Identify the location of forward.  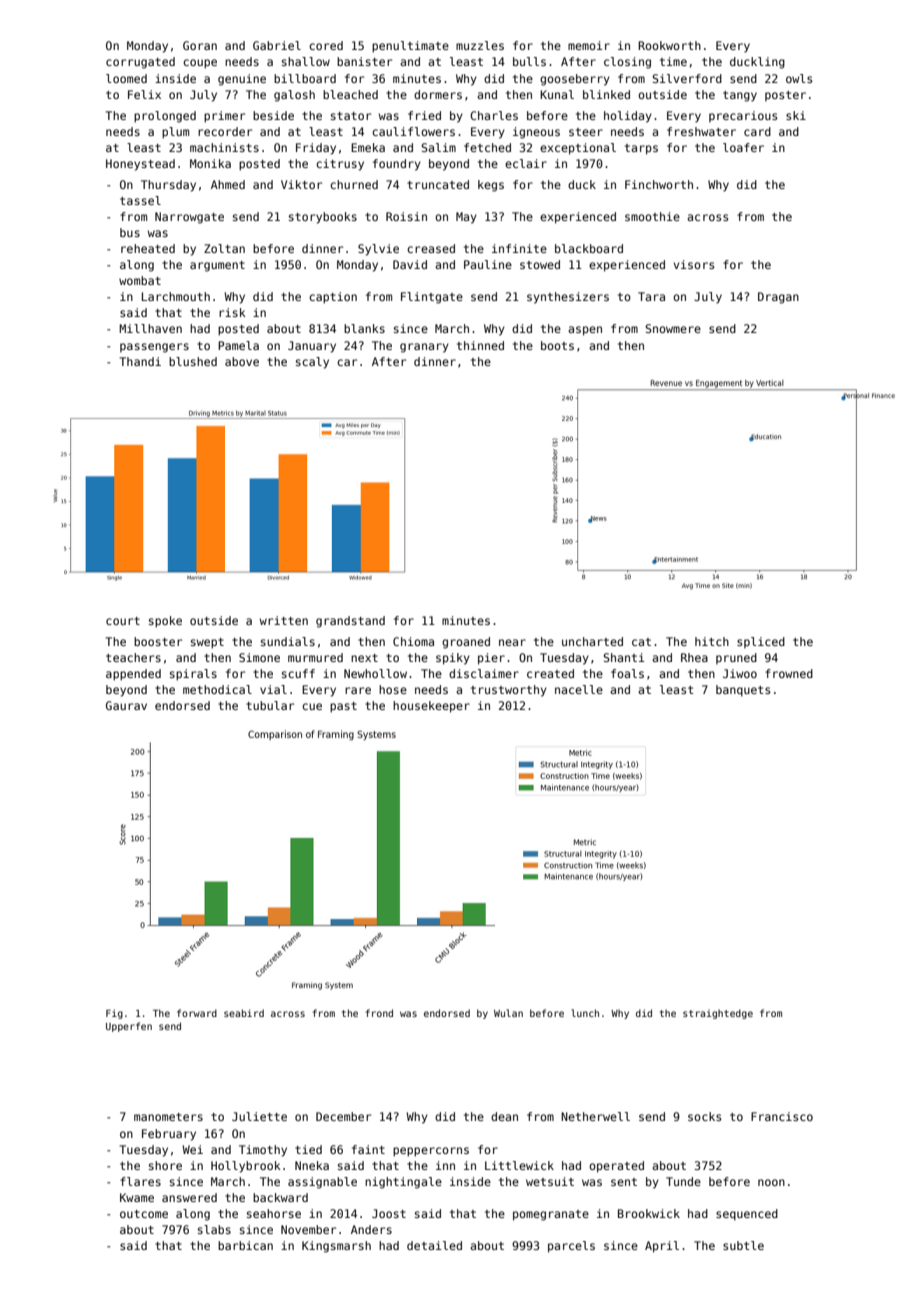
(197, 1013).
